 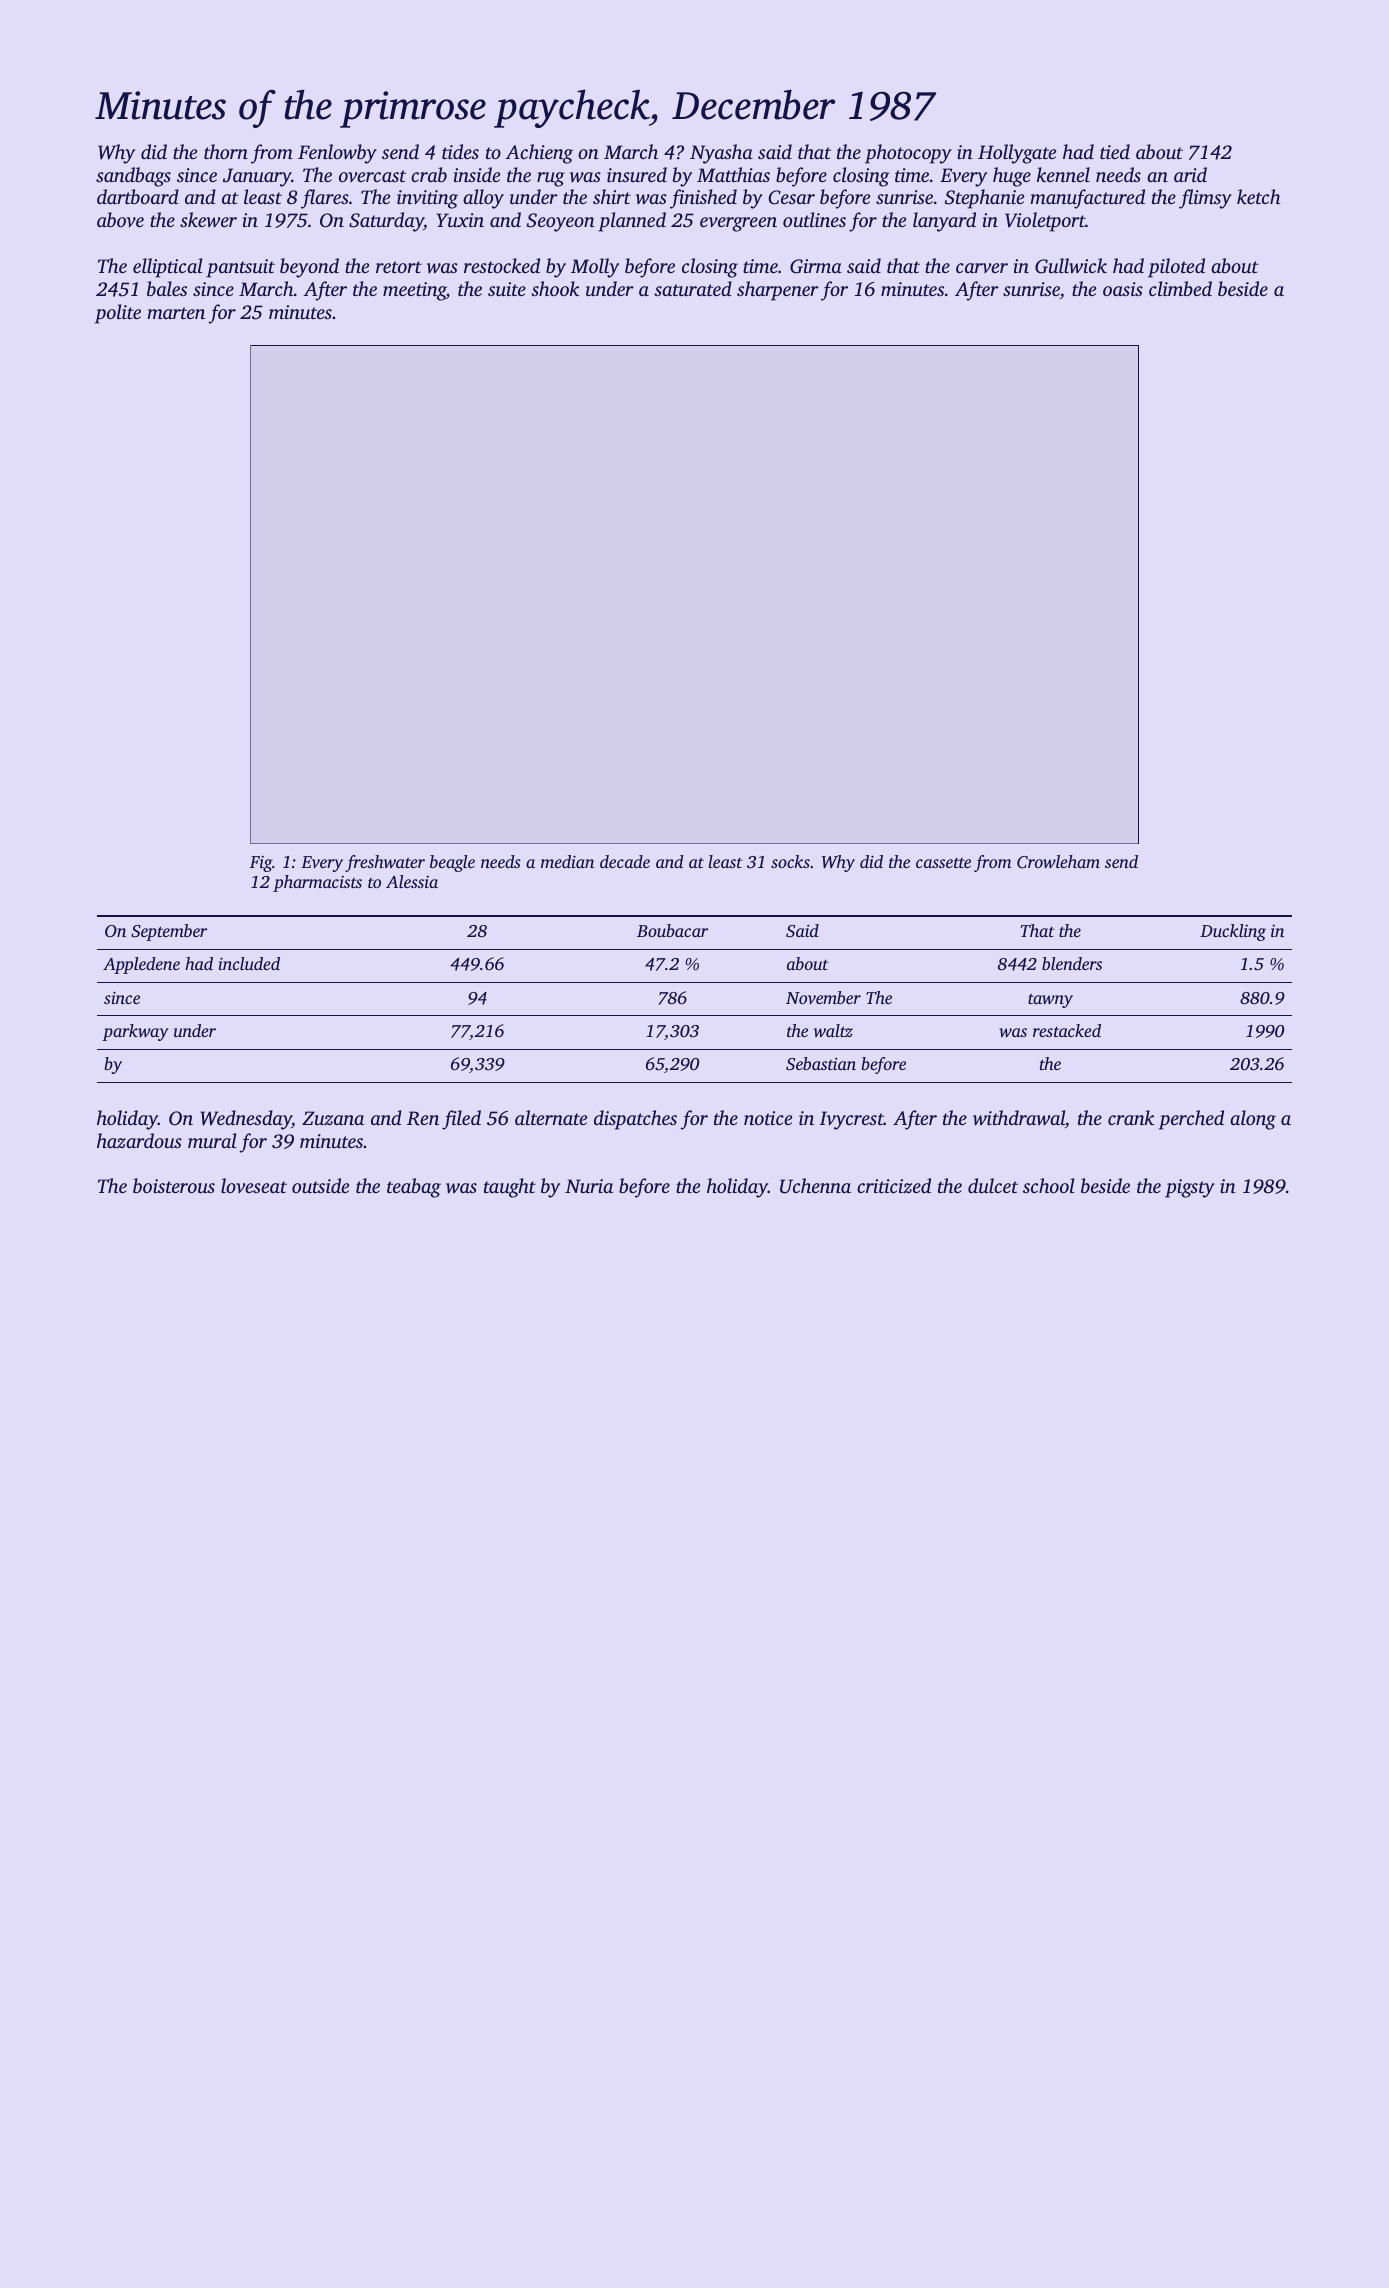 I want to click on Nuria, so click(x=589, y=1186).
